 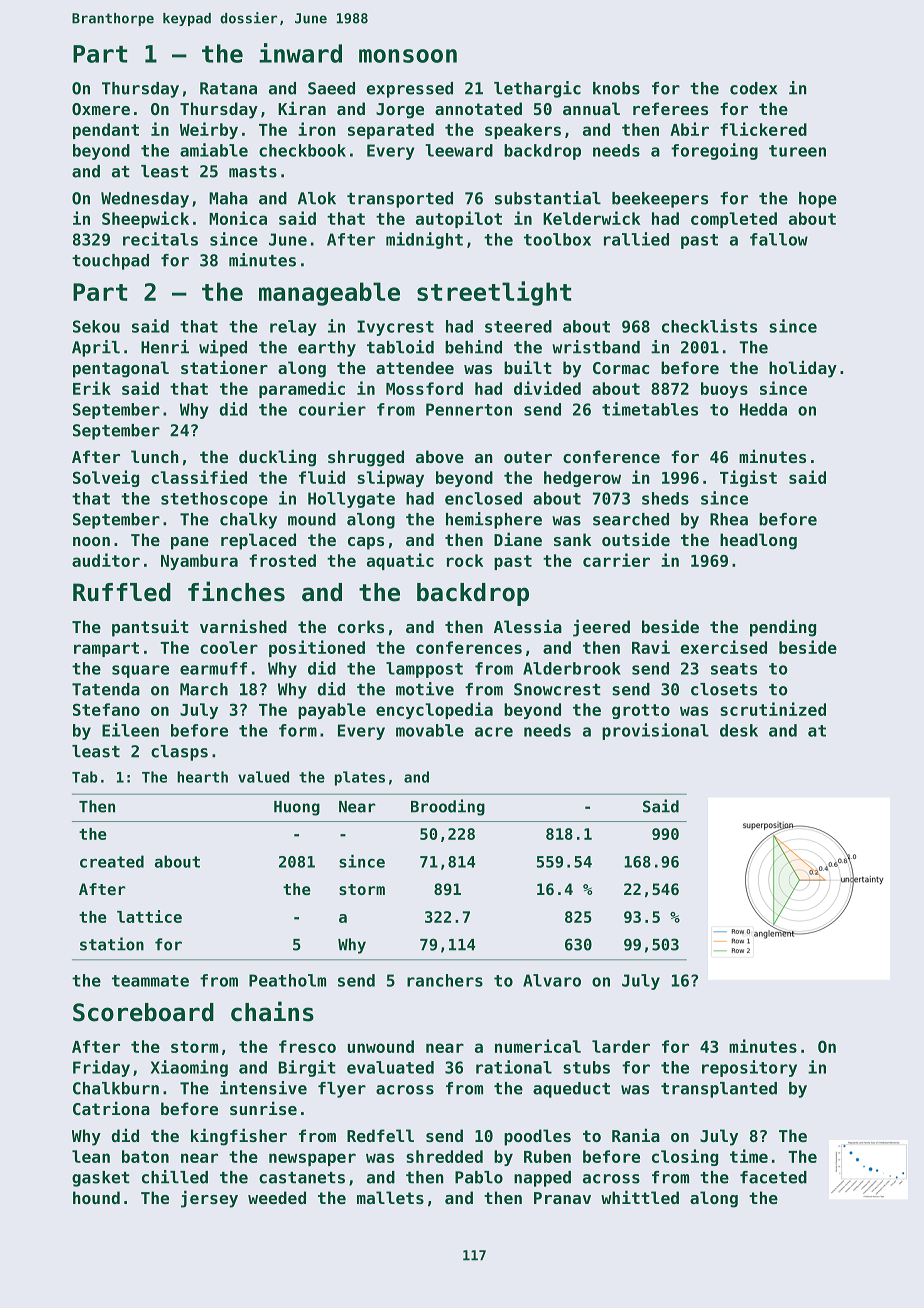 I want to click on referees, so click(x=670, y=108).
